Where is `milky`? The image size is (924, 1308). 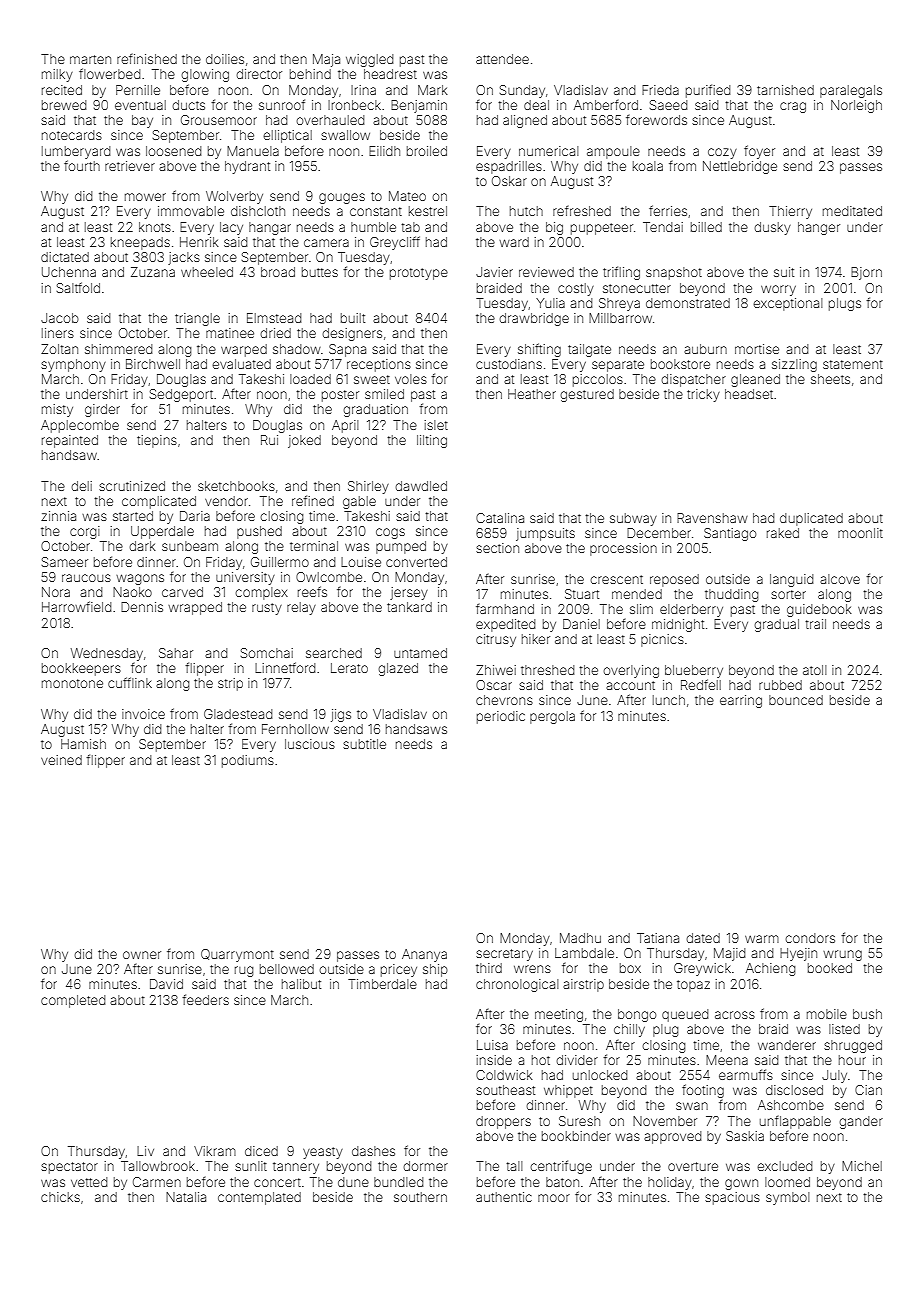
milky is located at coordinates (57, 75).
